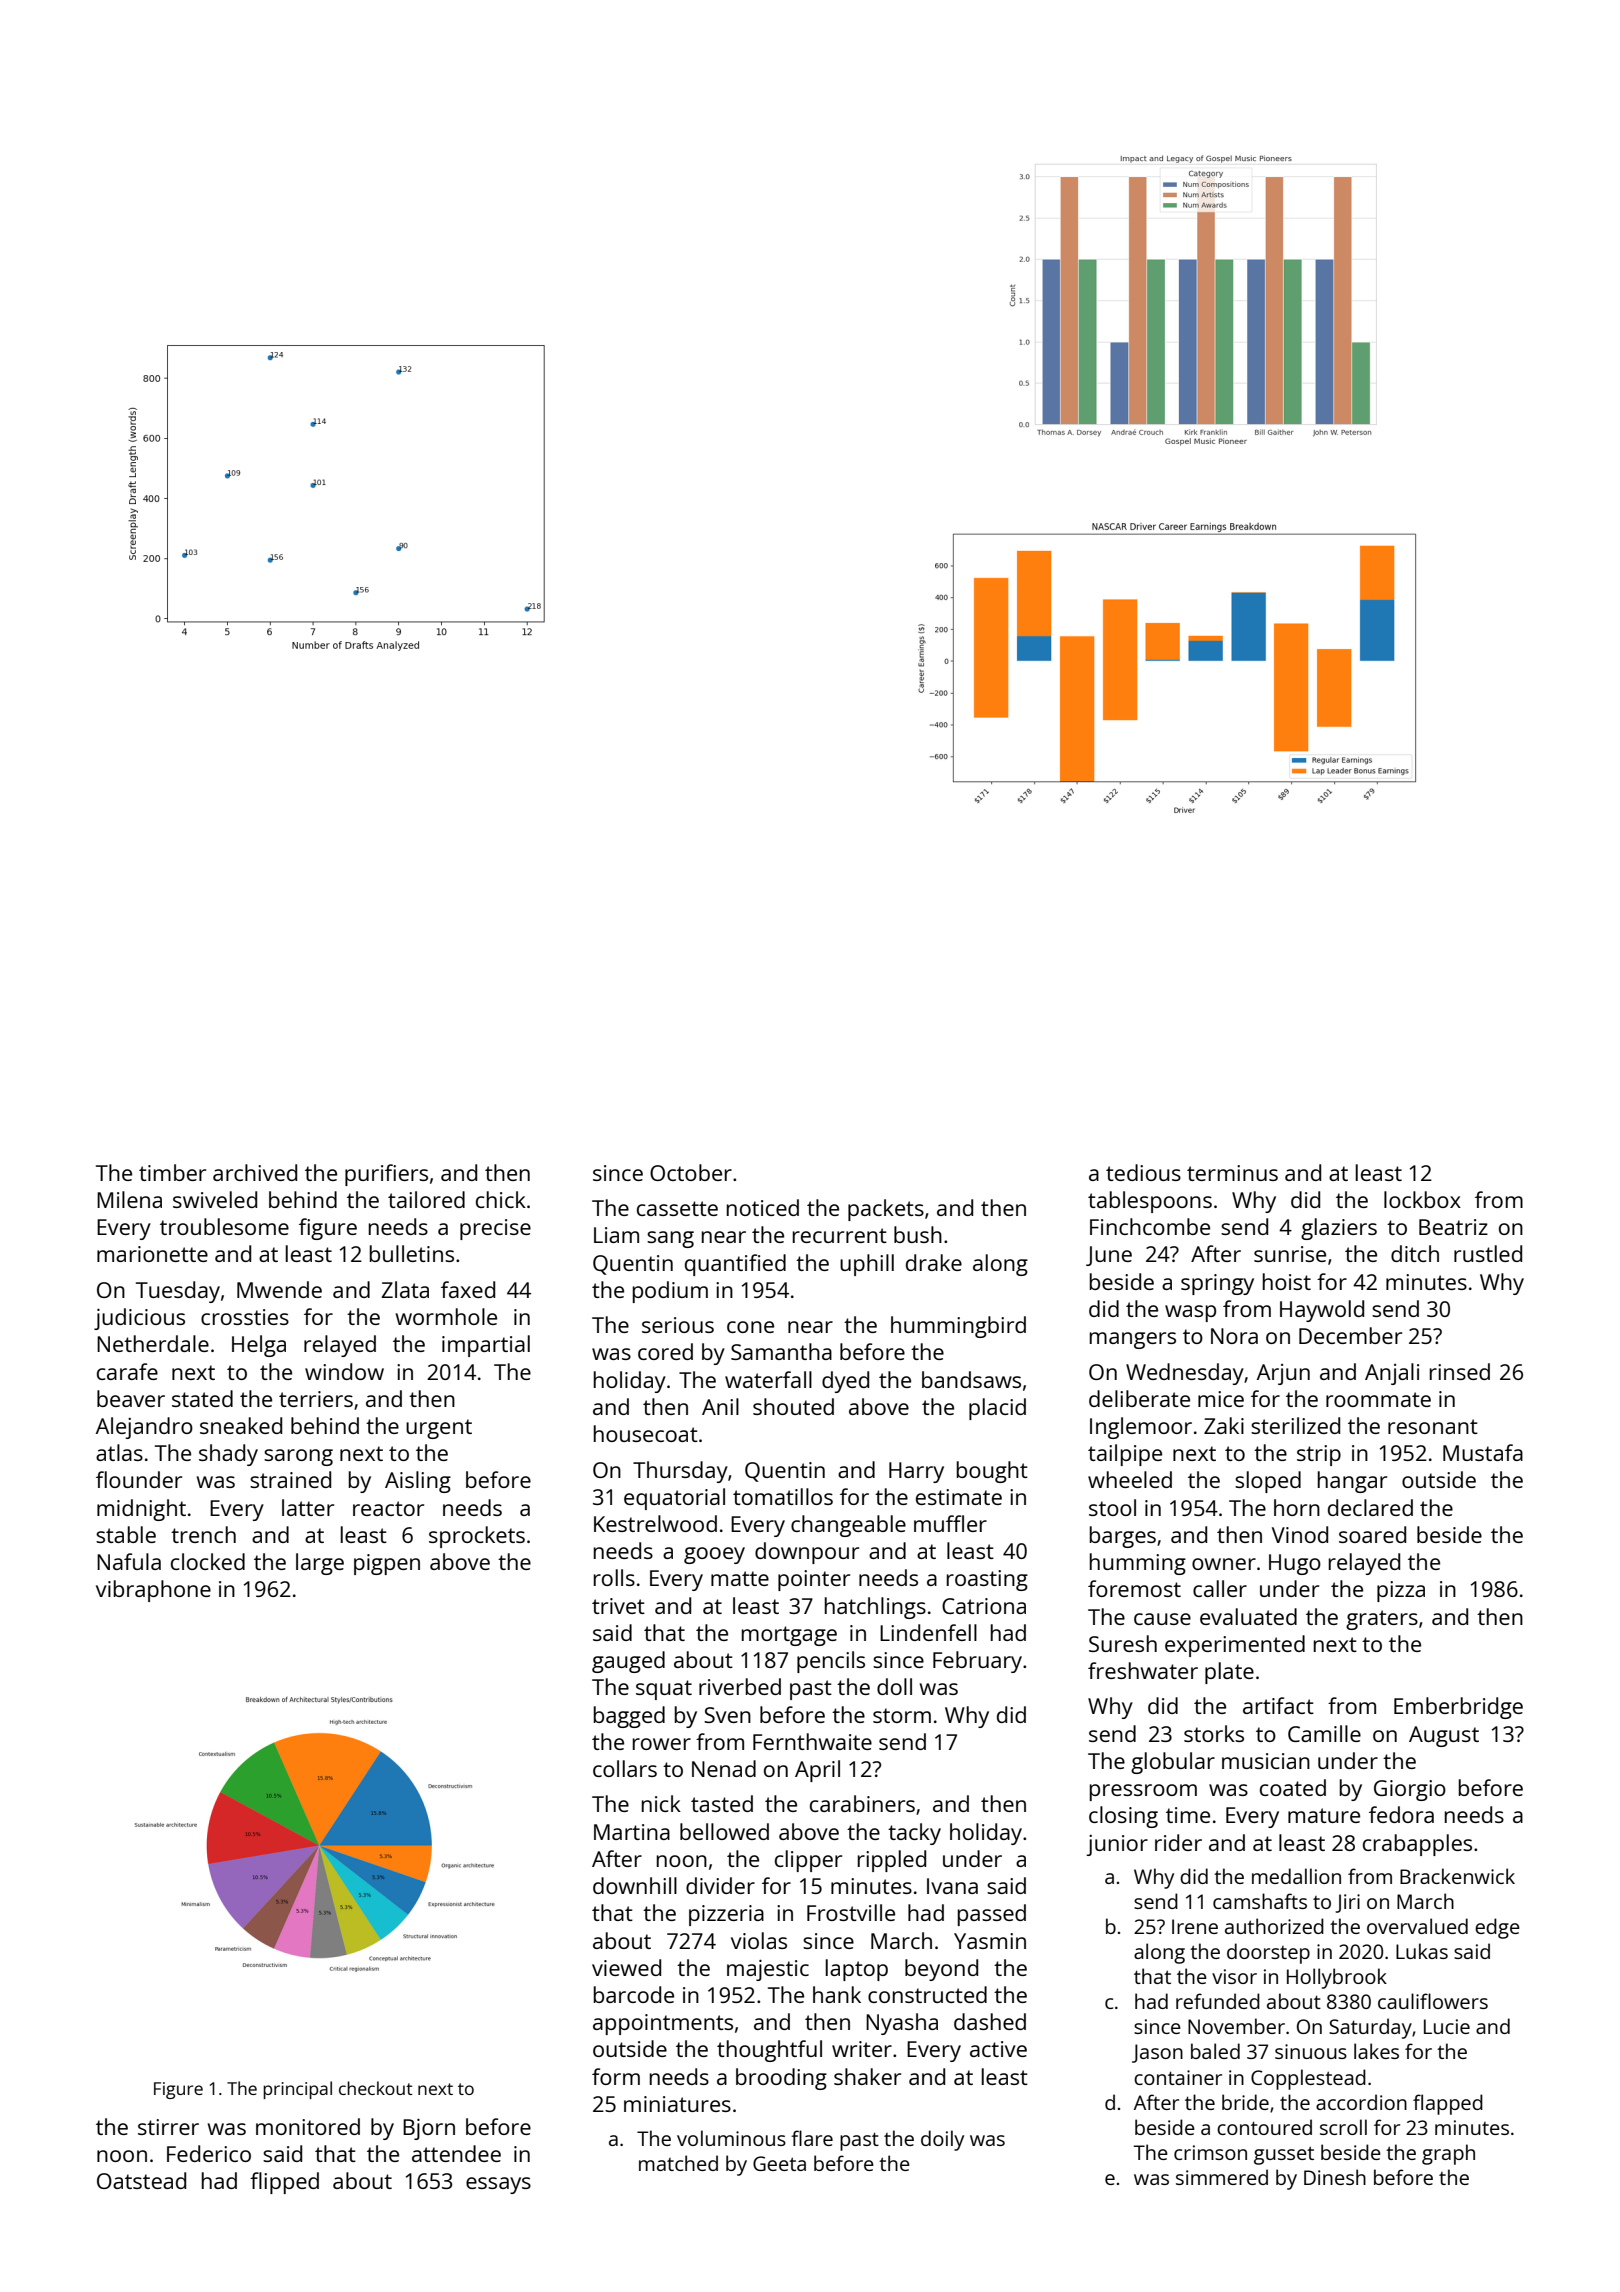 The width and height of the screenshot is (1620, 2292). I want to click on squat, so click(664, 1690).
